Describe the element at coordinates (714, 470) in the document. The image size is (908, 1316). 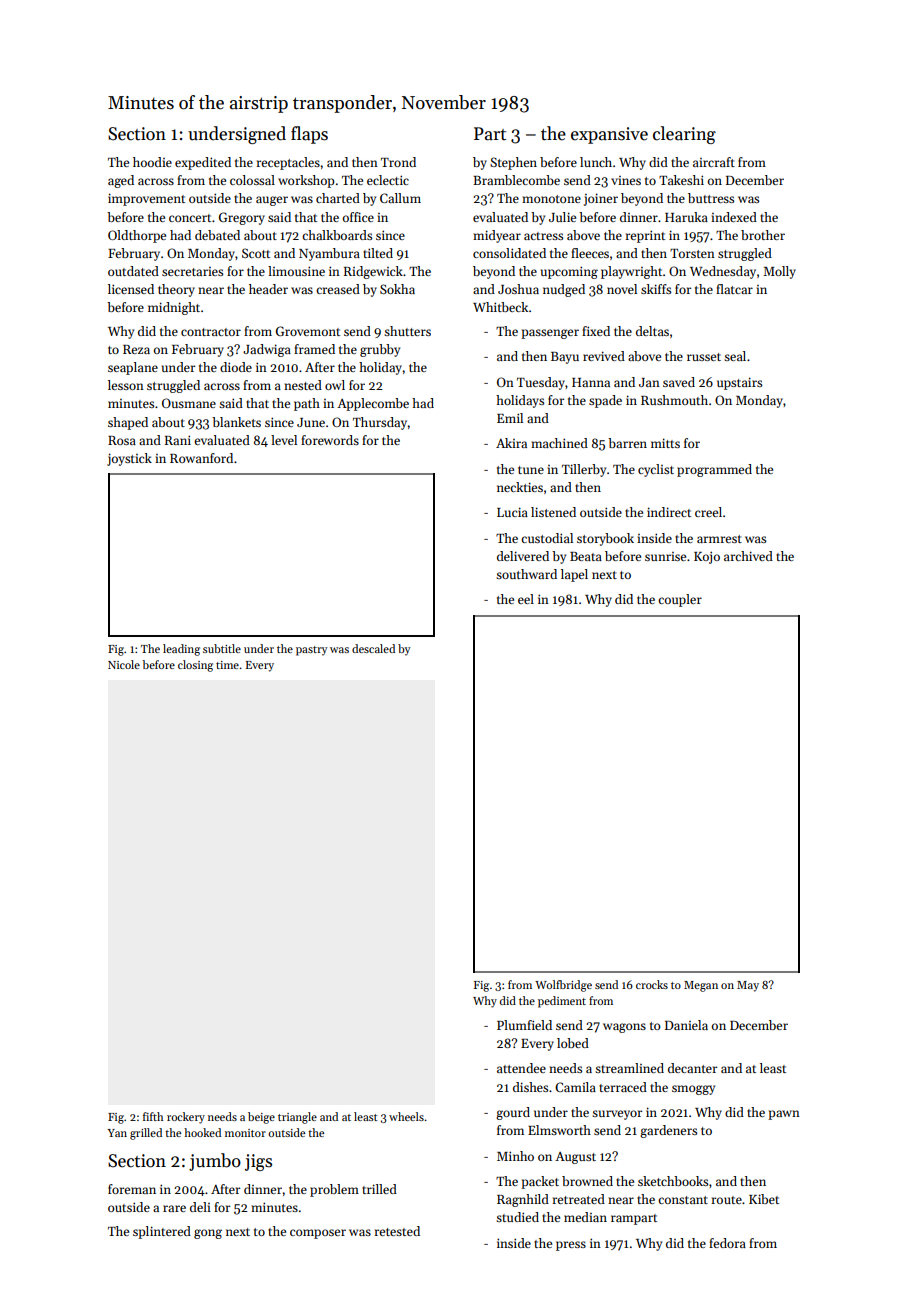
I see `programmed` at that location.
